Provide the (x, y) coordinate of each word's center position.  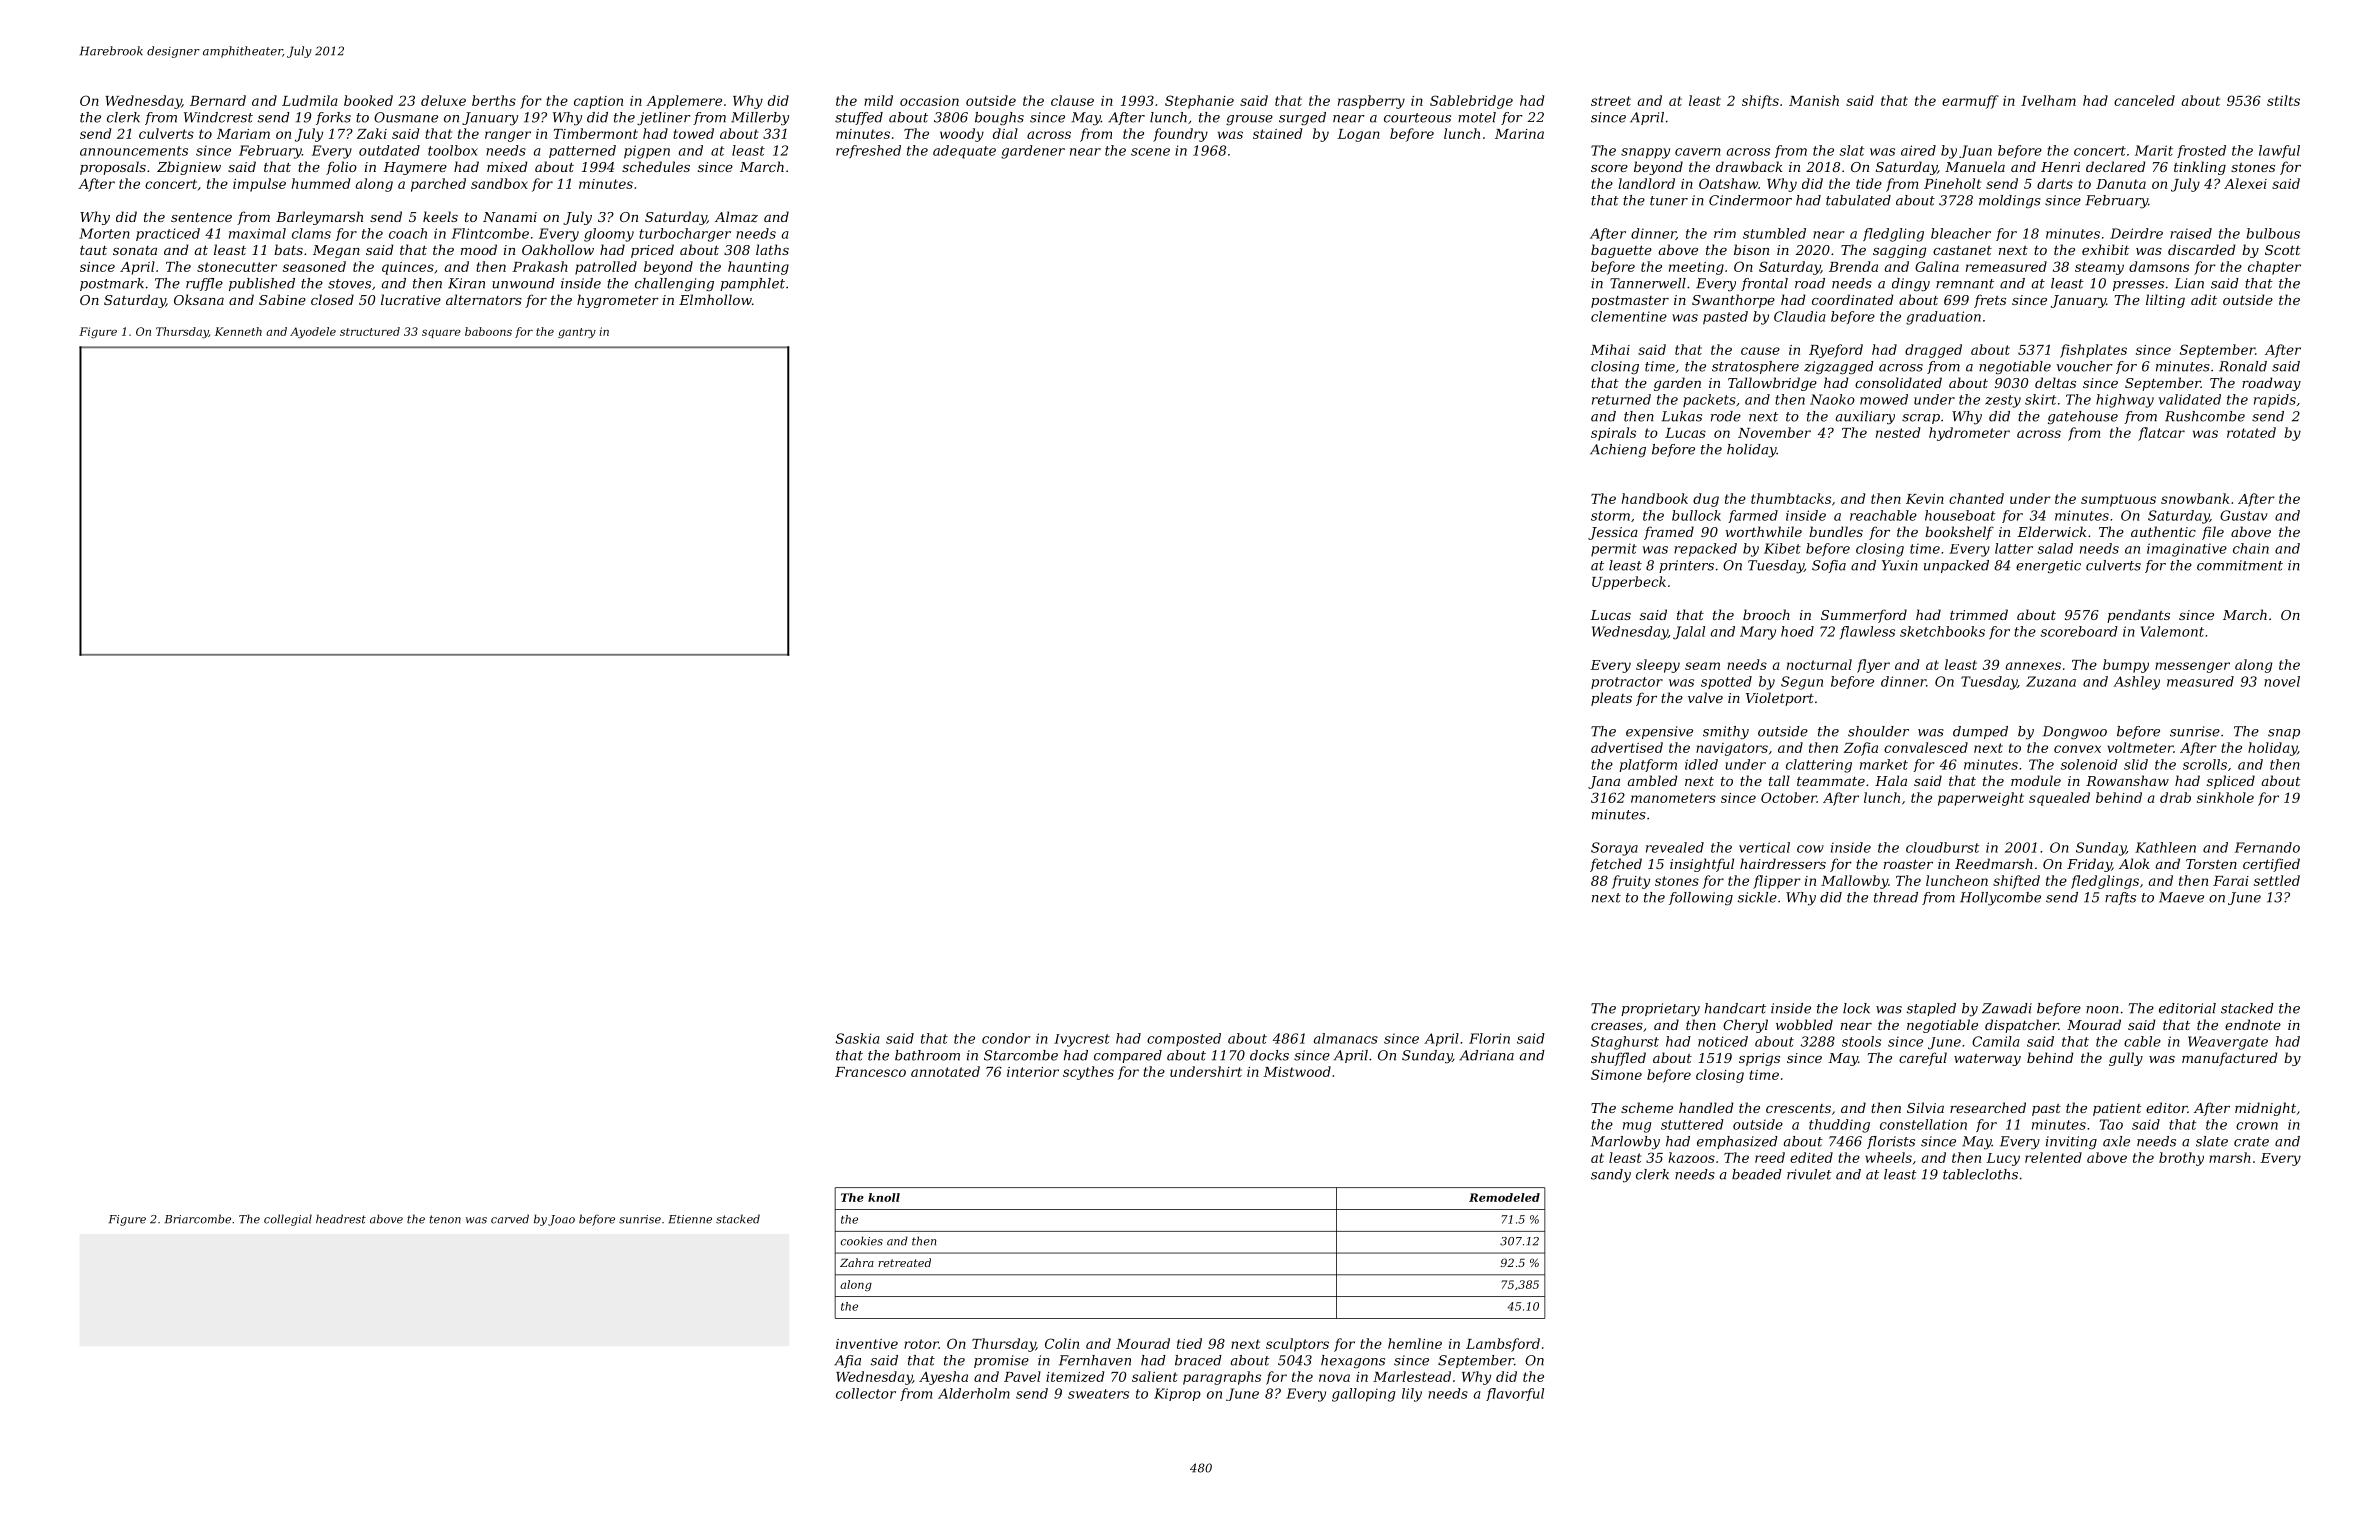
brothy (2181, 1159)
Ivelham (2048, 100)
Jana (1604, 782)
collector (866, 1393)
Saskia (857, 1038)
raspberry (1371, 102)
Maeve (2181, 897)
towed (693, 133)
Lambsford (1503, 1345)
